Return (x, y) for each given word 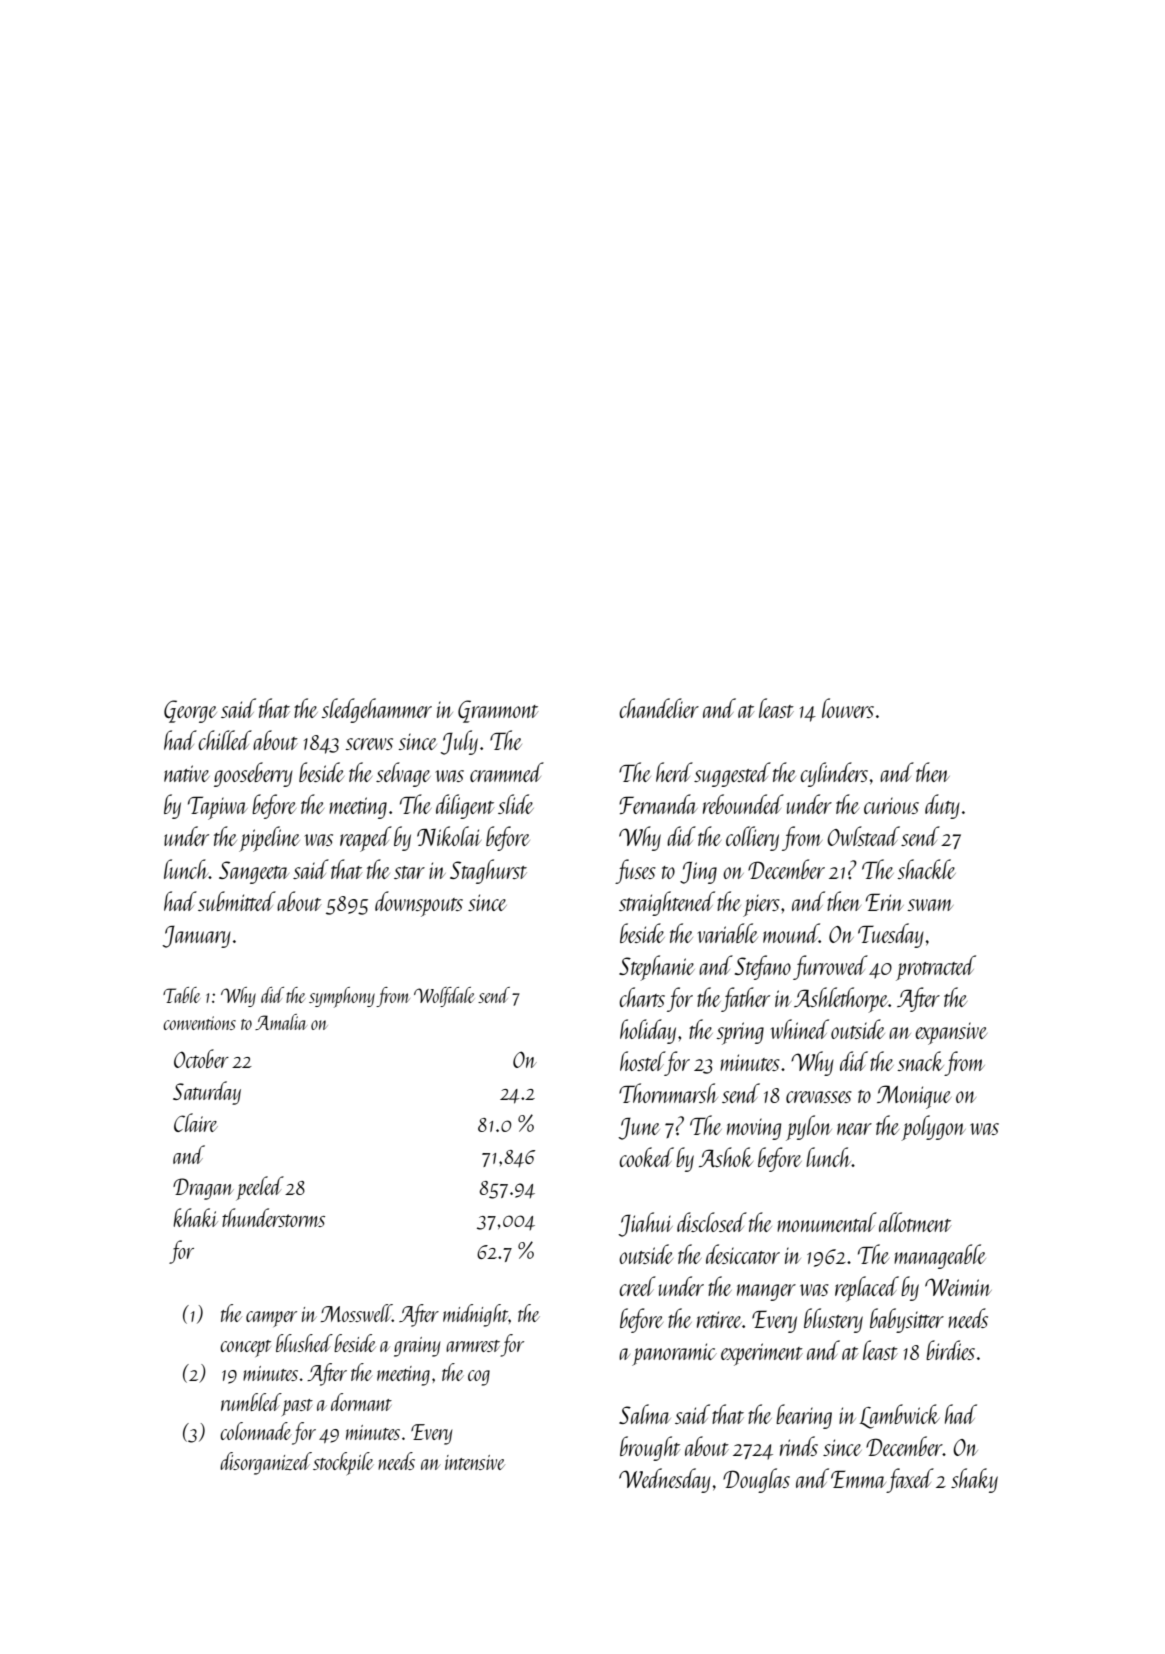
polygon (933, 1128)
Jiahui (645, 1224)
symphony (342, 997)
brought (650, 1448)
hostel (642, 1061)
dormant (361, 1402)
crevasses (819, 1097)
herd (674, 772)
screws (369, 744)
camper (271, 1319)
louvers (848, 708)
